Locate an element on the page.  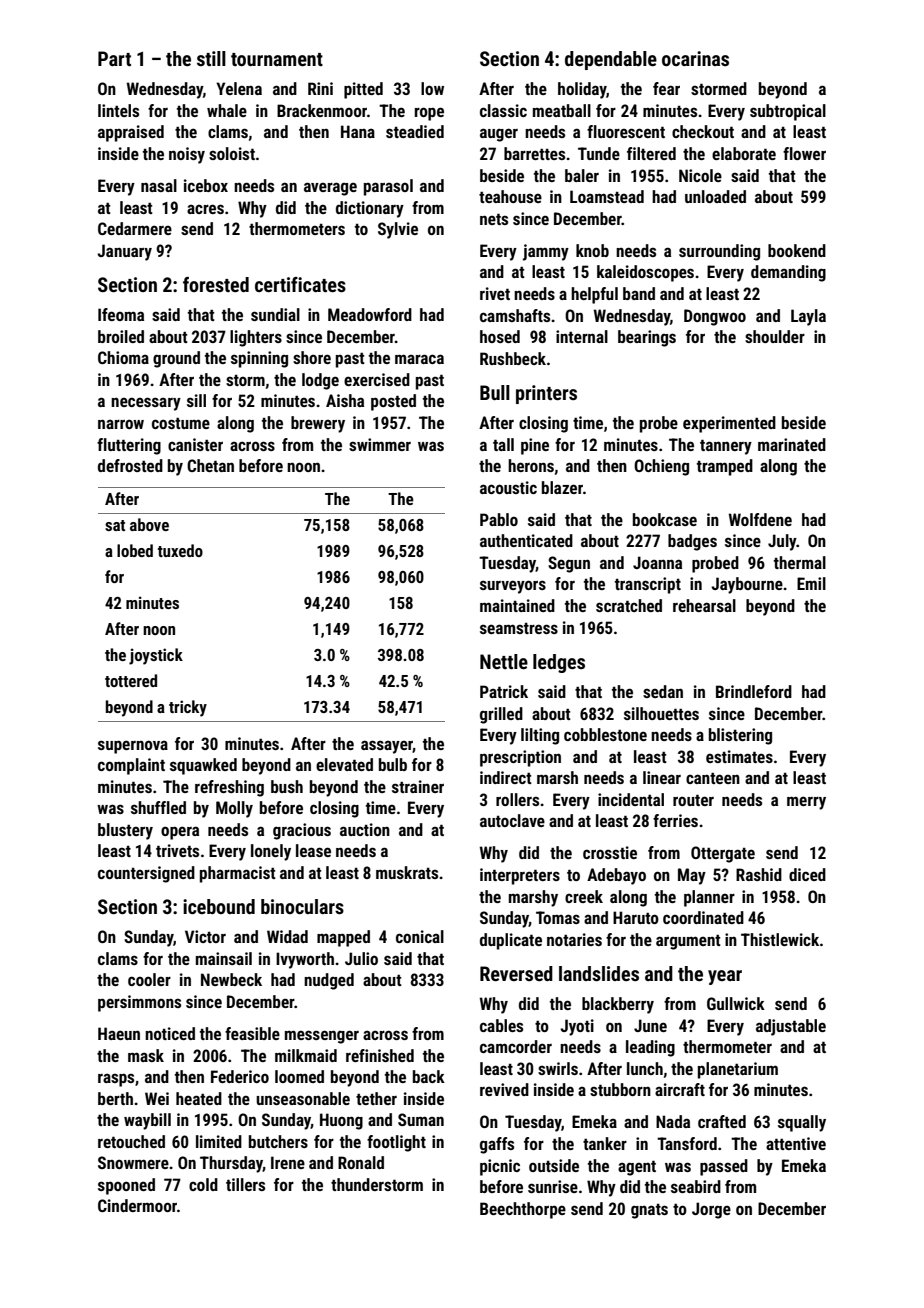
swimmer is located at coordinates (380, 444).
